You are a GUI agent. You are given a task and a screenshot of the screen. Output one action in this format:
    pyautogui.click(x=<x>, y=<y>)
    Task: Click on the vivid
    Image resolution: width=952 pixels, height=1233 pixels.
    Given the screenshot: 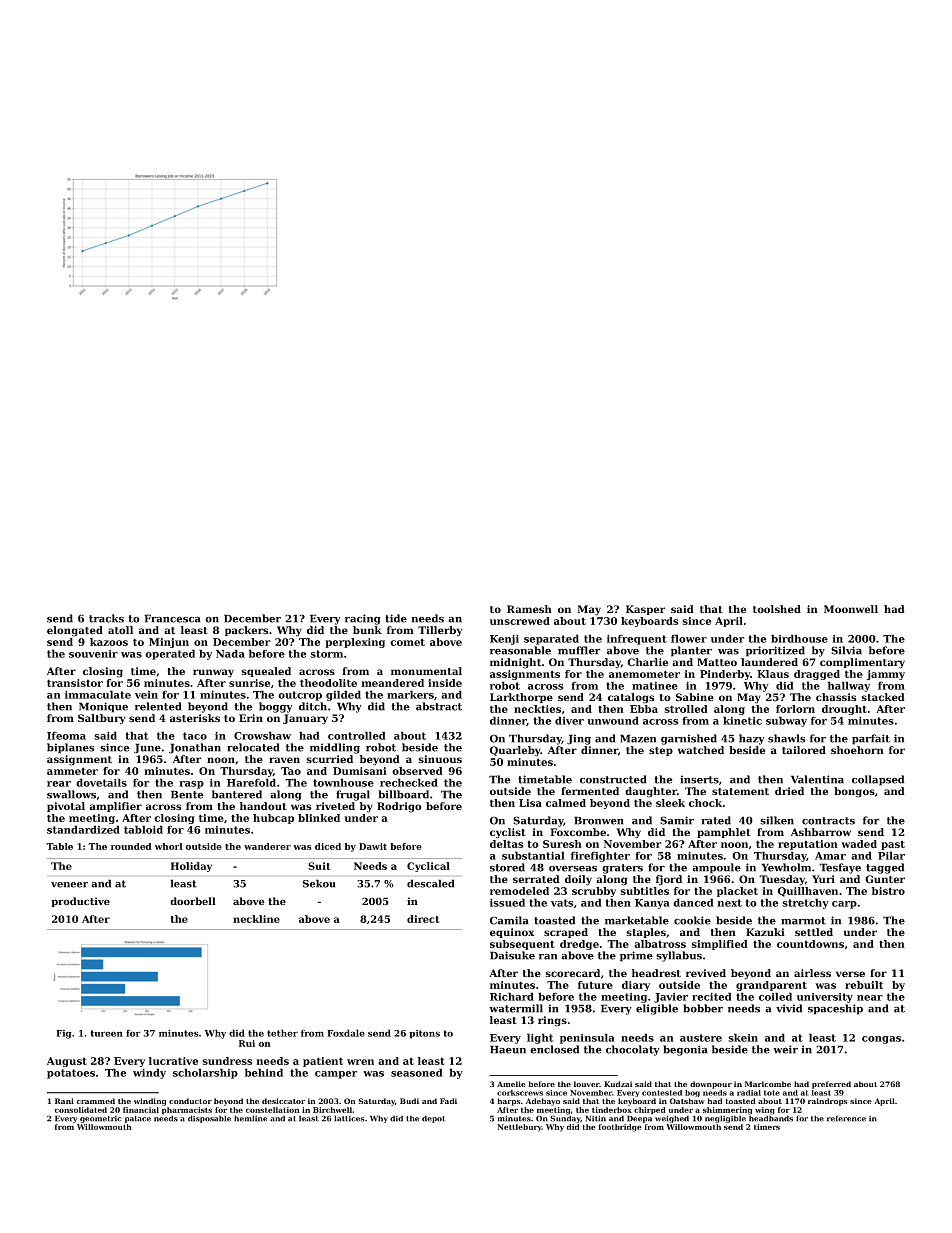 What is the action you would take?
    pyautogui.click(x=789, y=1008)
